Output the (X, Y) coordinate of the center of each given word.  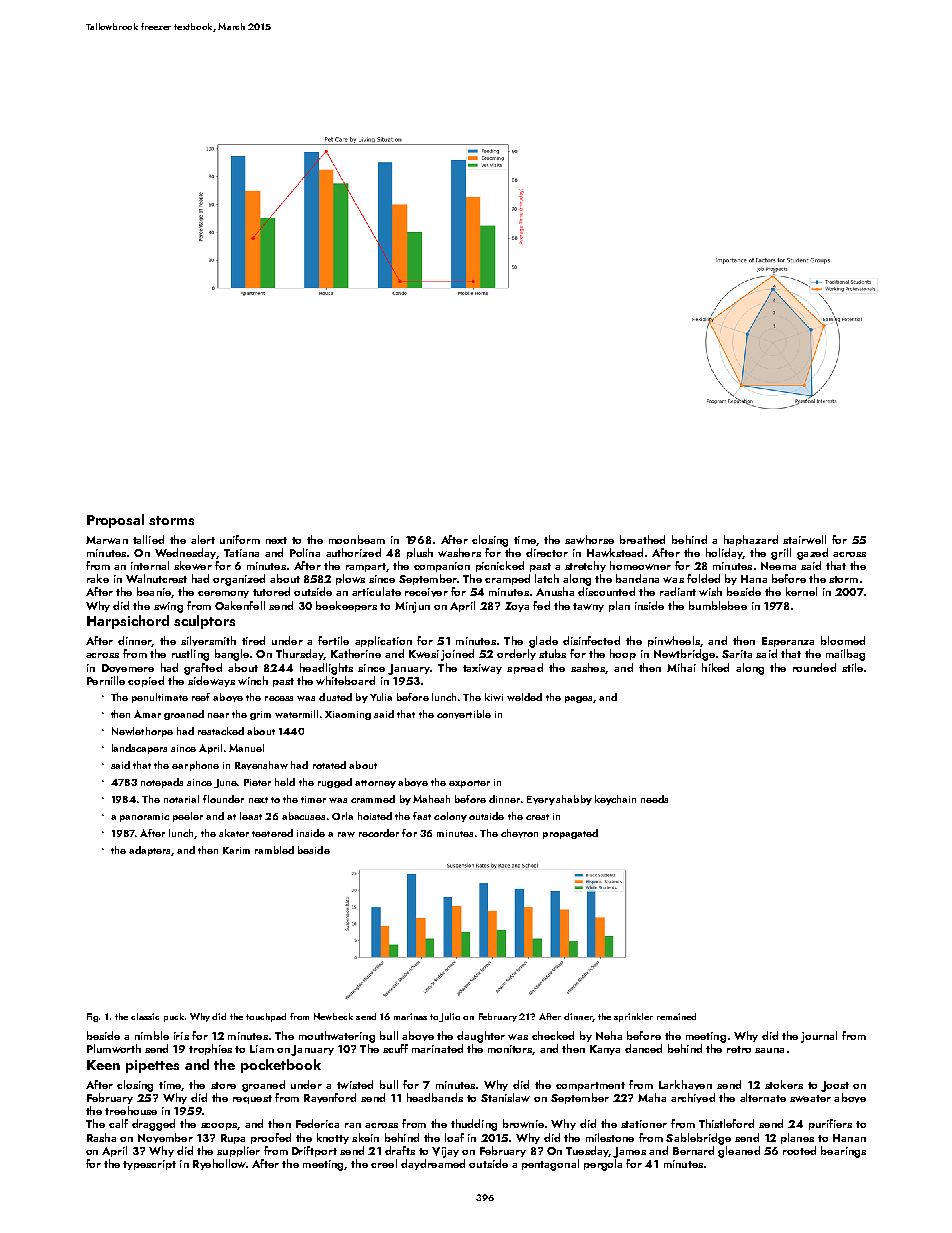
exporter (469, 784)
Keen (103, 1065)
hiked (715, 667)
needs (654, 799)
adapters (149, 851)
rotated (329, 765)
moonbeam (357, 539)
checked (553, 1035)
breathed (642, 539)
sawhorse (589, 539)
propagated (570, 834)
